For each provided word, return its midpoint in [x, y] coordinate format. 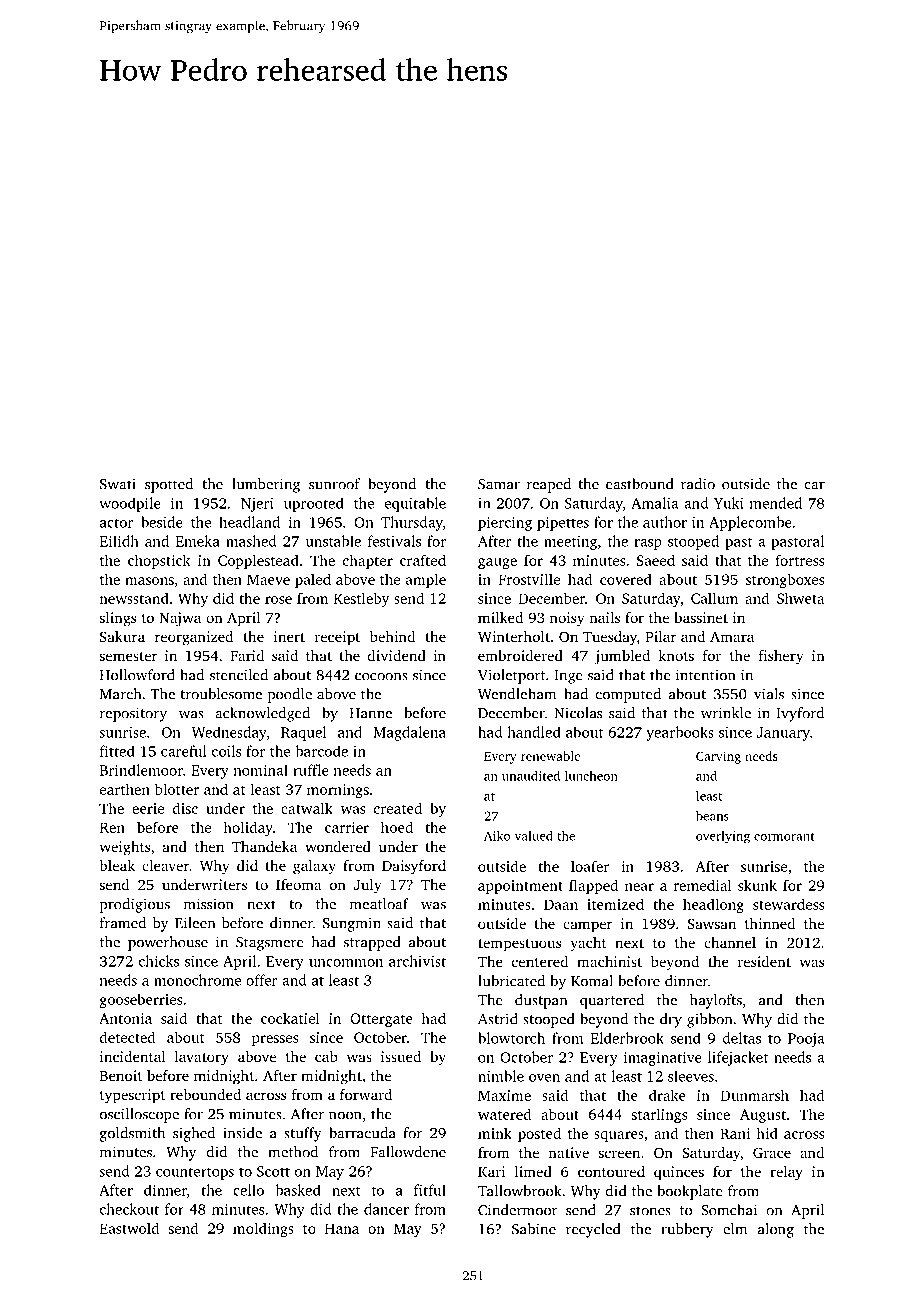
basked [298, 1190]
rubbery [687, 1230]
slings [118, 619]
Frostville [529, 579]
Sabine [534, 1229]
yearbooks [680, 733]
